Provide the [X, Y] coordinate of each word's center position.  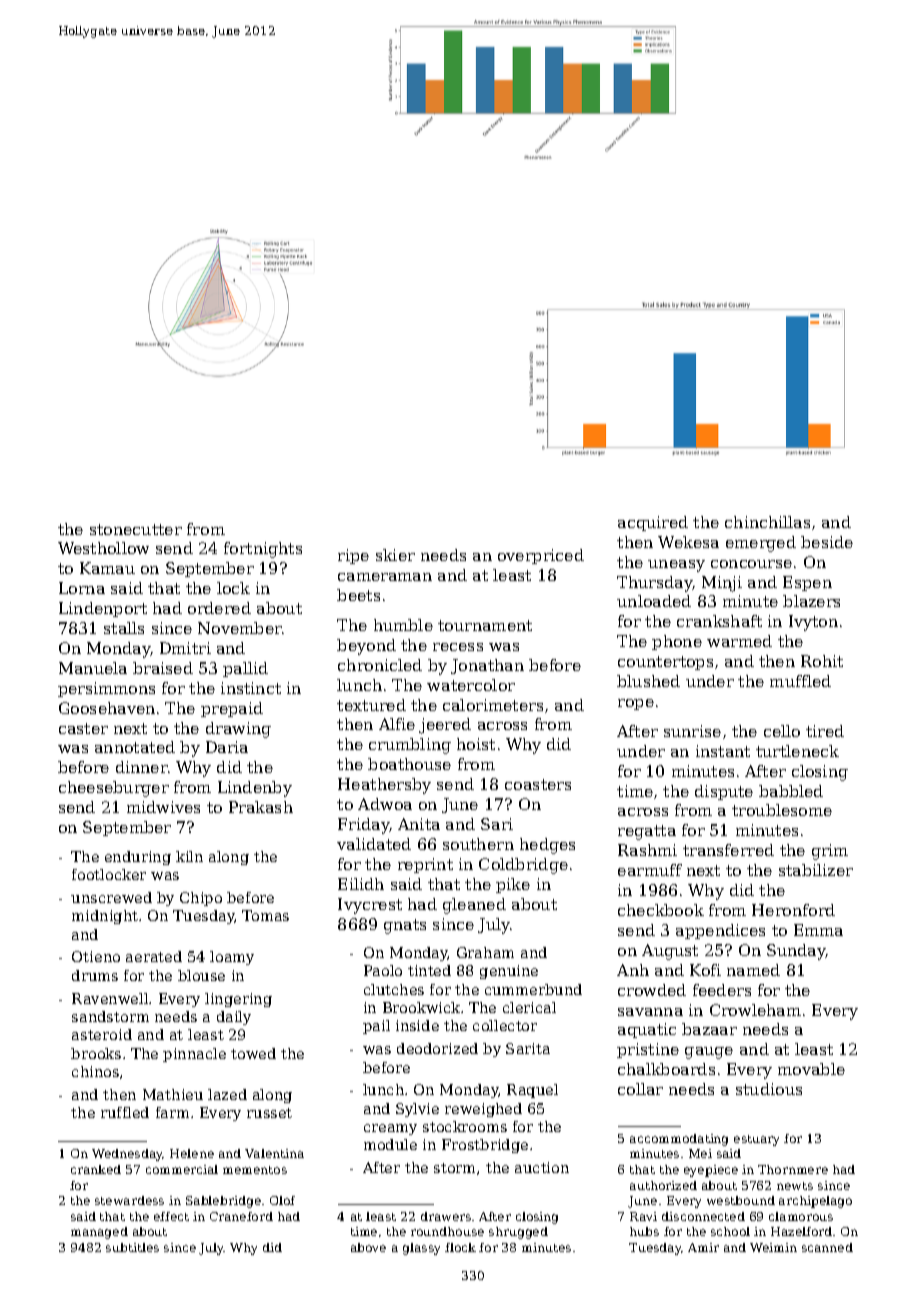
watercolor [471, 685]
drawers [446, 1216]
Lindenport [103, 609]
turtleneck [797, 751]
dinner [142, 767]
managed [99, 1233]
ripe [353, 556]
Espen [807, 583]
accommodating [679, 1140]
